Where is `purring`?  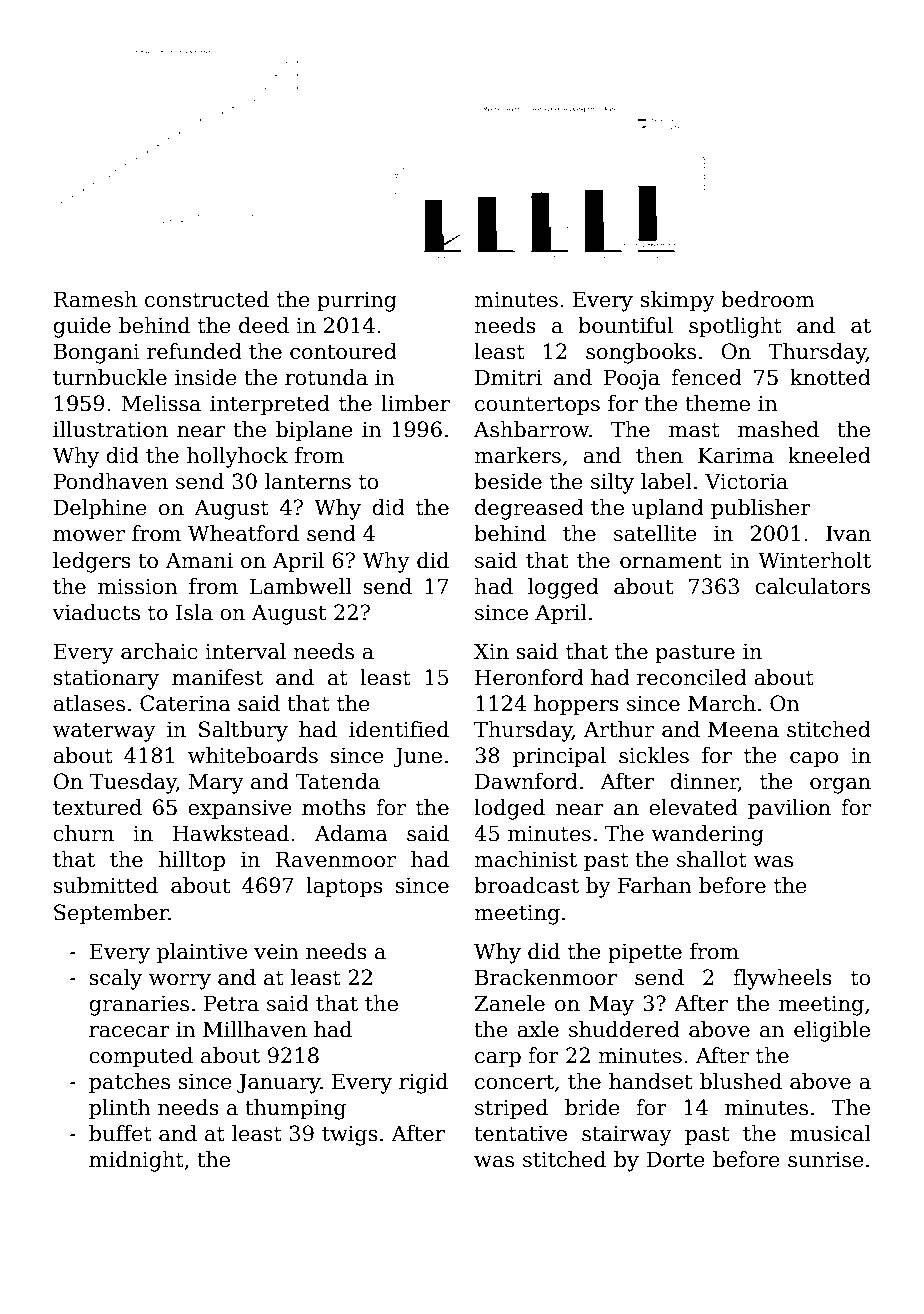 purring is located at coordinates (357, 302).
